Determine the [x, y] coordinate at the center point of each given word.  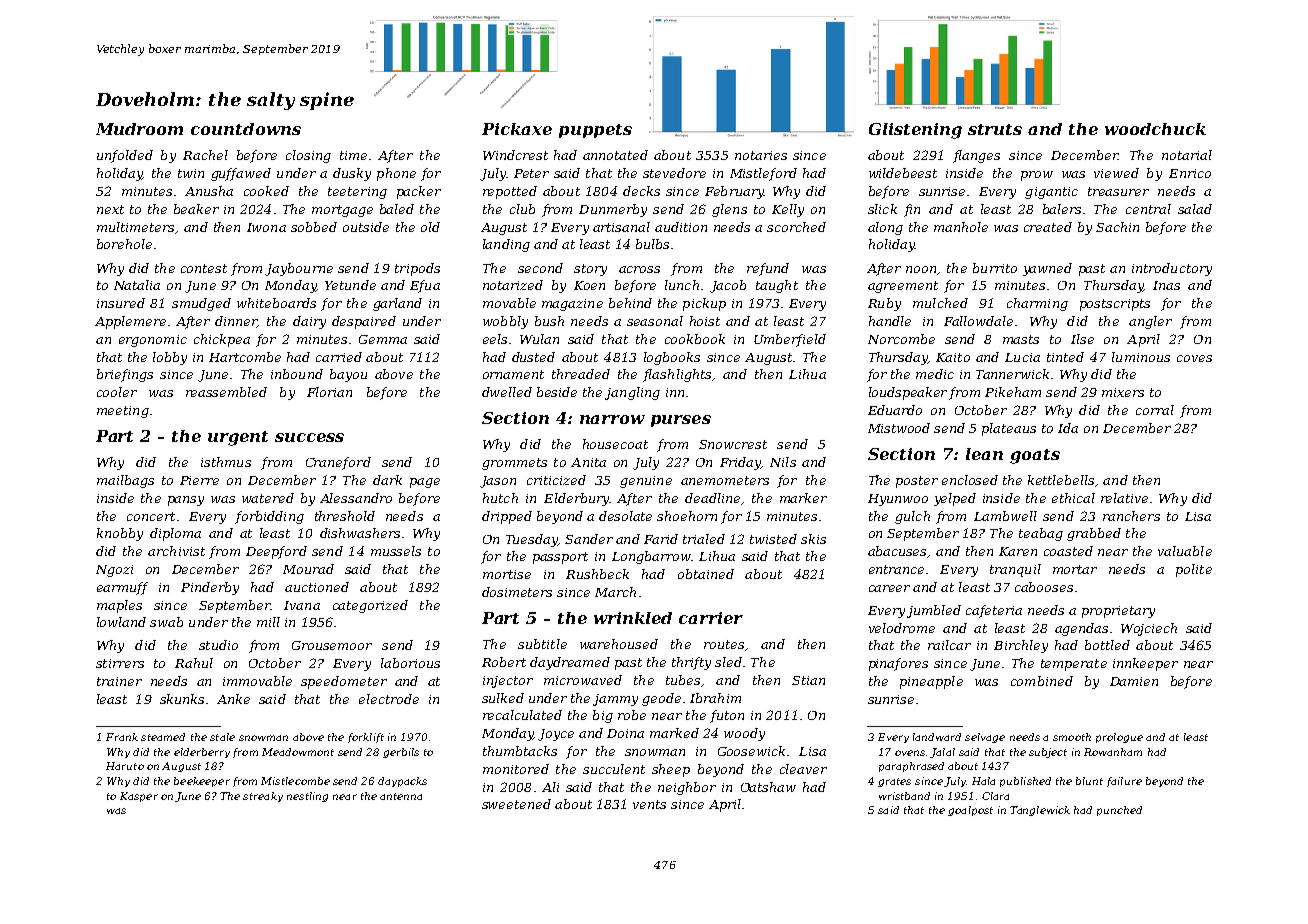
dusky [352, 174]
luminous [1141, 357]
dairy [309, 322]
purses [681, 421]
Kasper [139, 797]
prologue [1119, 738]
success [309, 437]
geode [661, 699]
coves [1194, 358]
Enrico [1190, 173]
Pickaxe [517, 129]
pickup [704, 304]
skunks [182, 699]
